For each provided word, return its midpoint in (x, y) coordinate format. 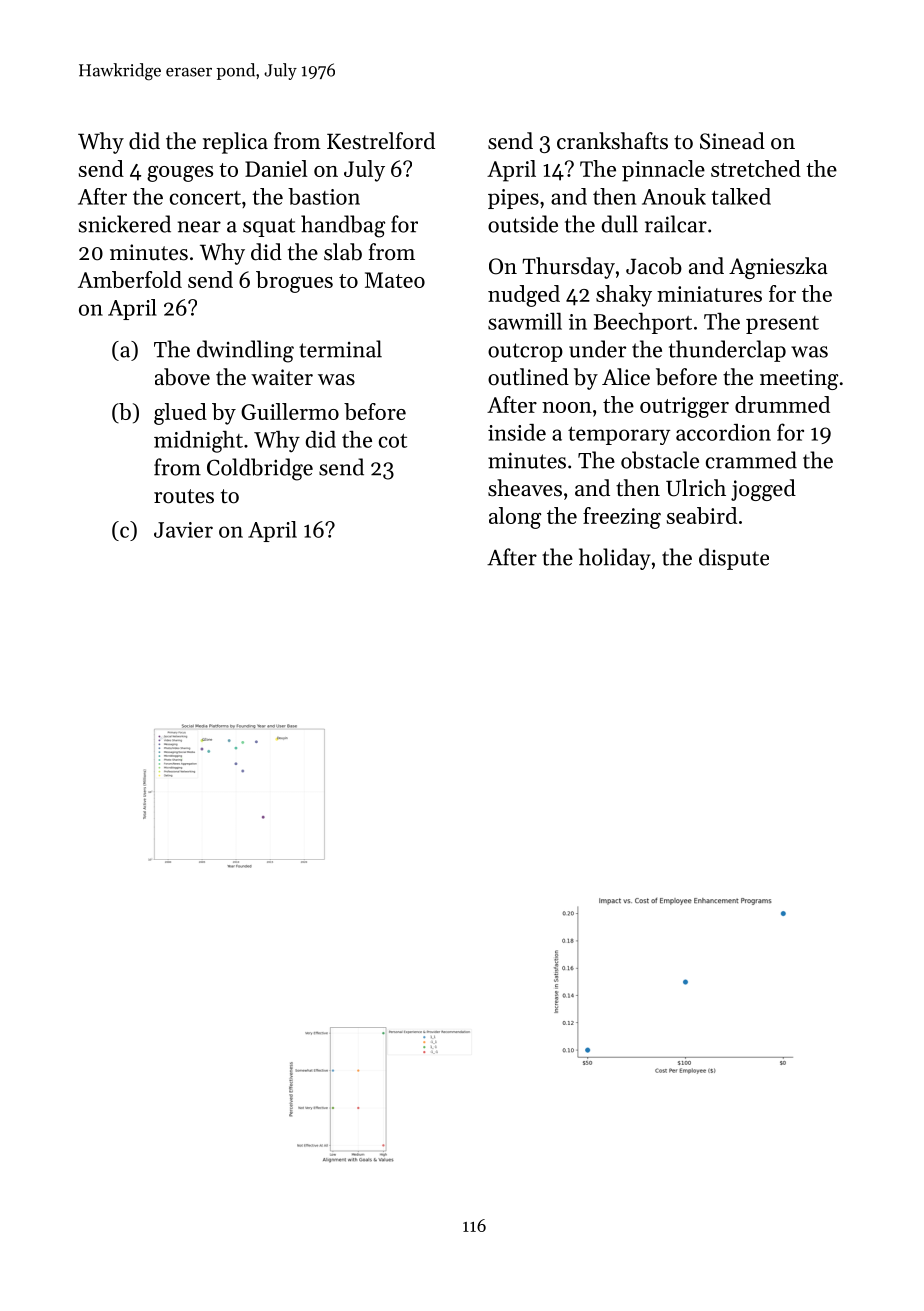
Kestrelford (381, 141)
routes (184, 496)
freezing (622, 518)
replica (235, 143)
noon (567, 407)
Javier (183, 530)
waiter (282, 377)
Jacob (654, 266)
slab (343, 252)
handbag (343, 226)
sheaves (525, 488)
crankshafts (612, 141)
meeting (799, 379)
